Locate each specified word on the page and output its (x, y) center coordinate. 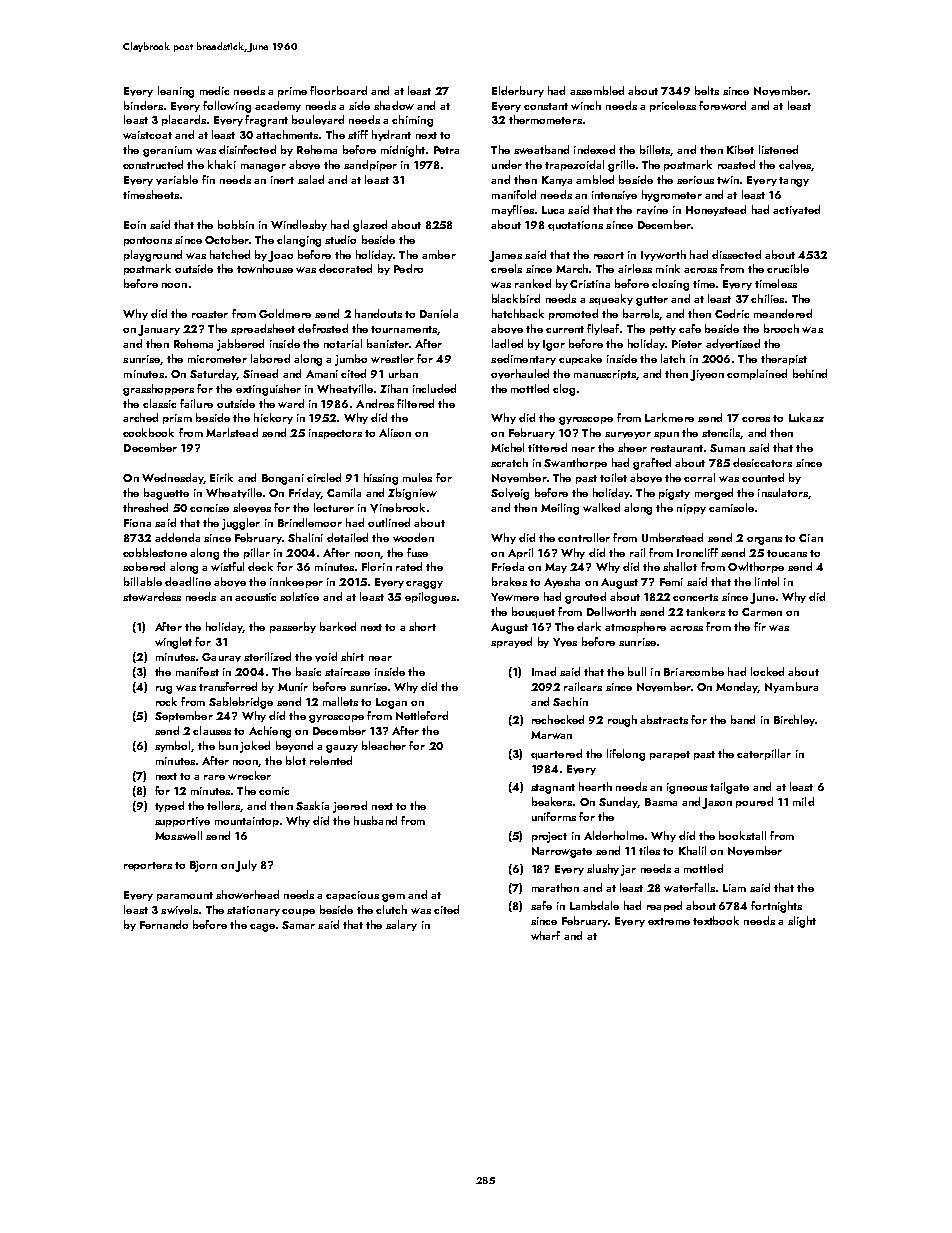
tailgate (729, 788)
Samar (298, 925)
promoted (573, 314)
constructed (153, 164)
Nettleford (422, 715)
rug (164, 690)
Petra (446, 150)
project (549, 837)
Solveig (510, 494)
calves (795, 165)
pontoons (148, 241)
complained (757, 374)
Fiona (137, 523)
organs (764, 541)
